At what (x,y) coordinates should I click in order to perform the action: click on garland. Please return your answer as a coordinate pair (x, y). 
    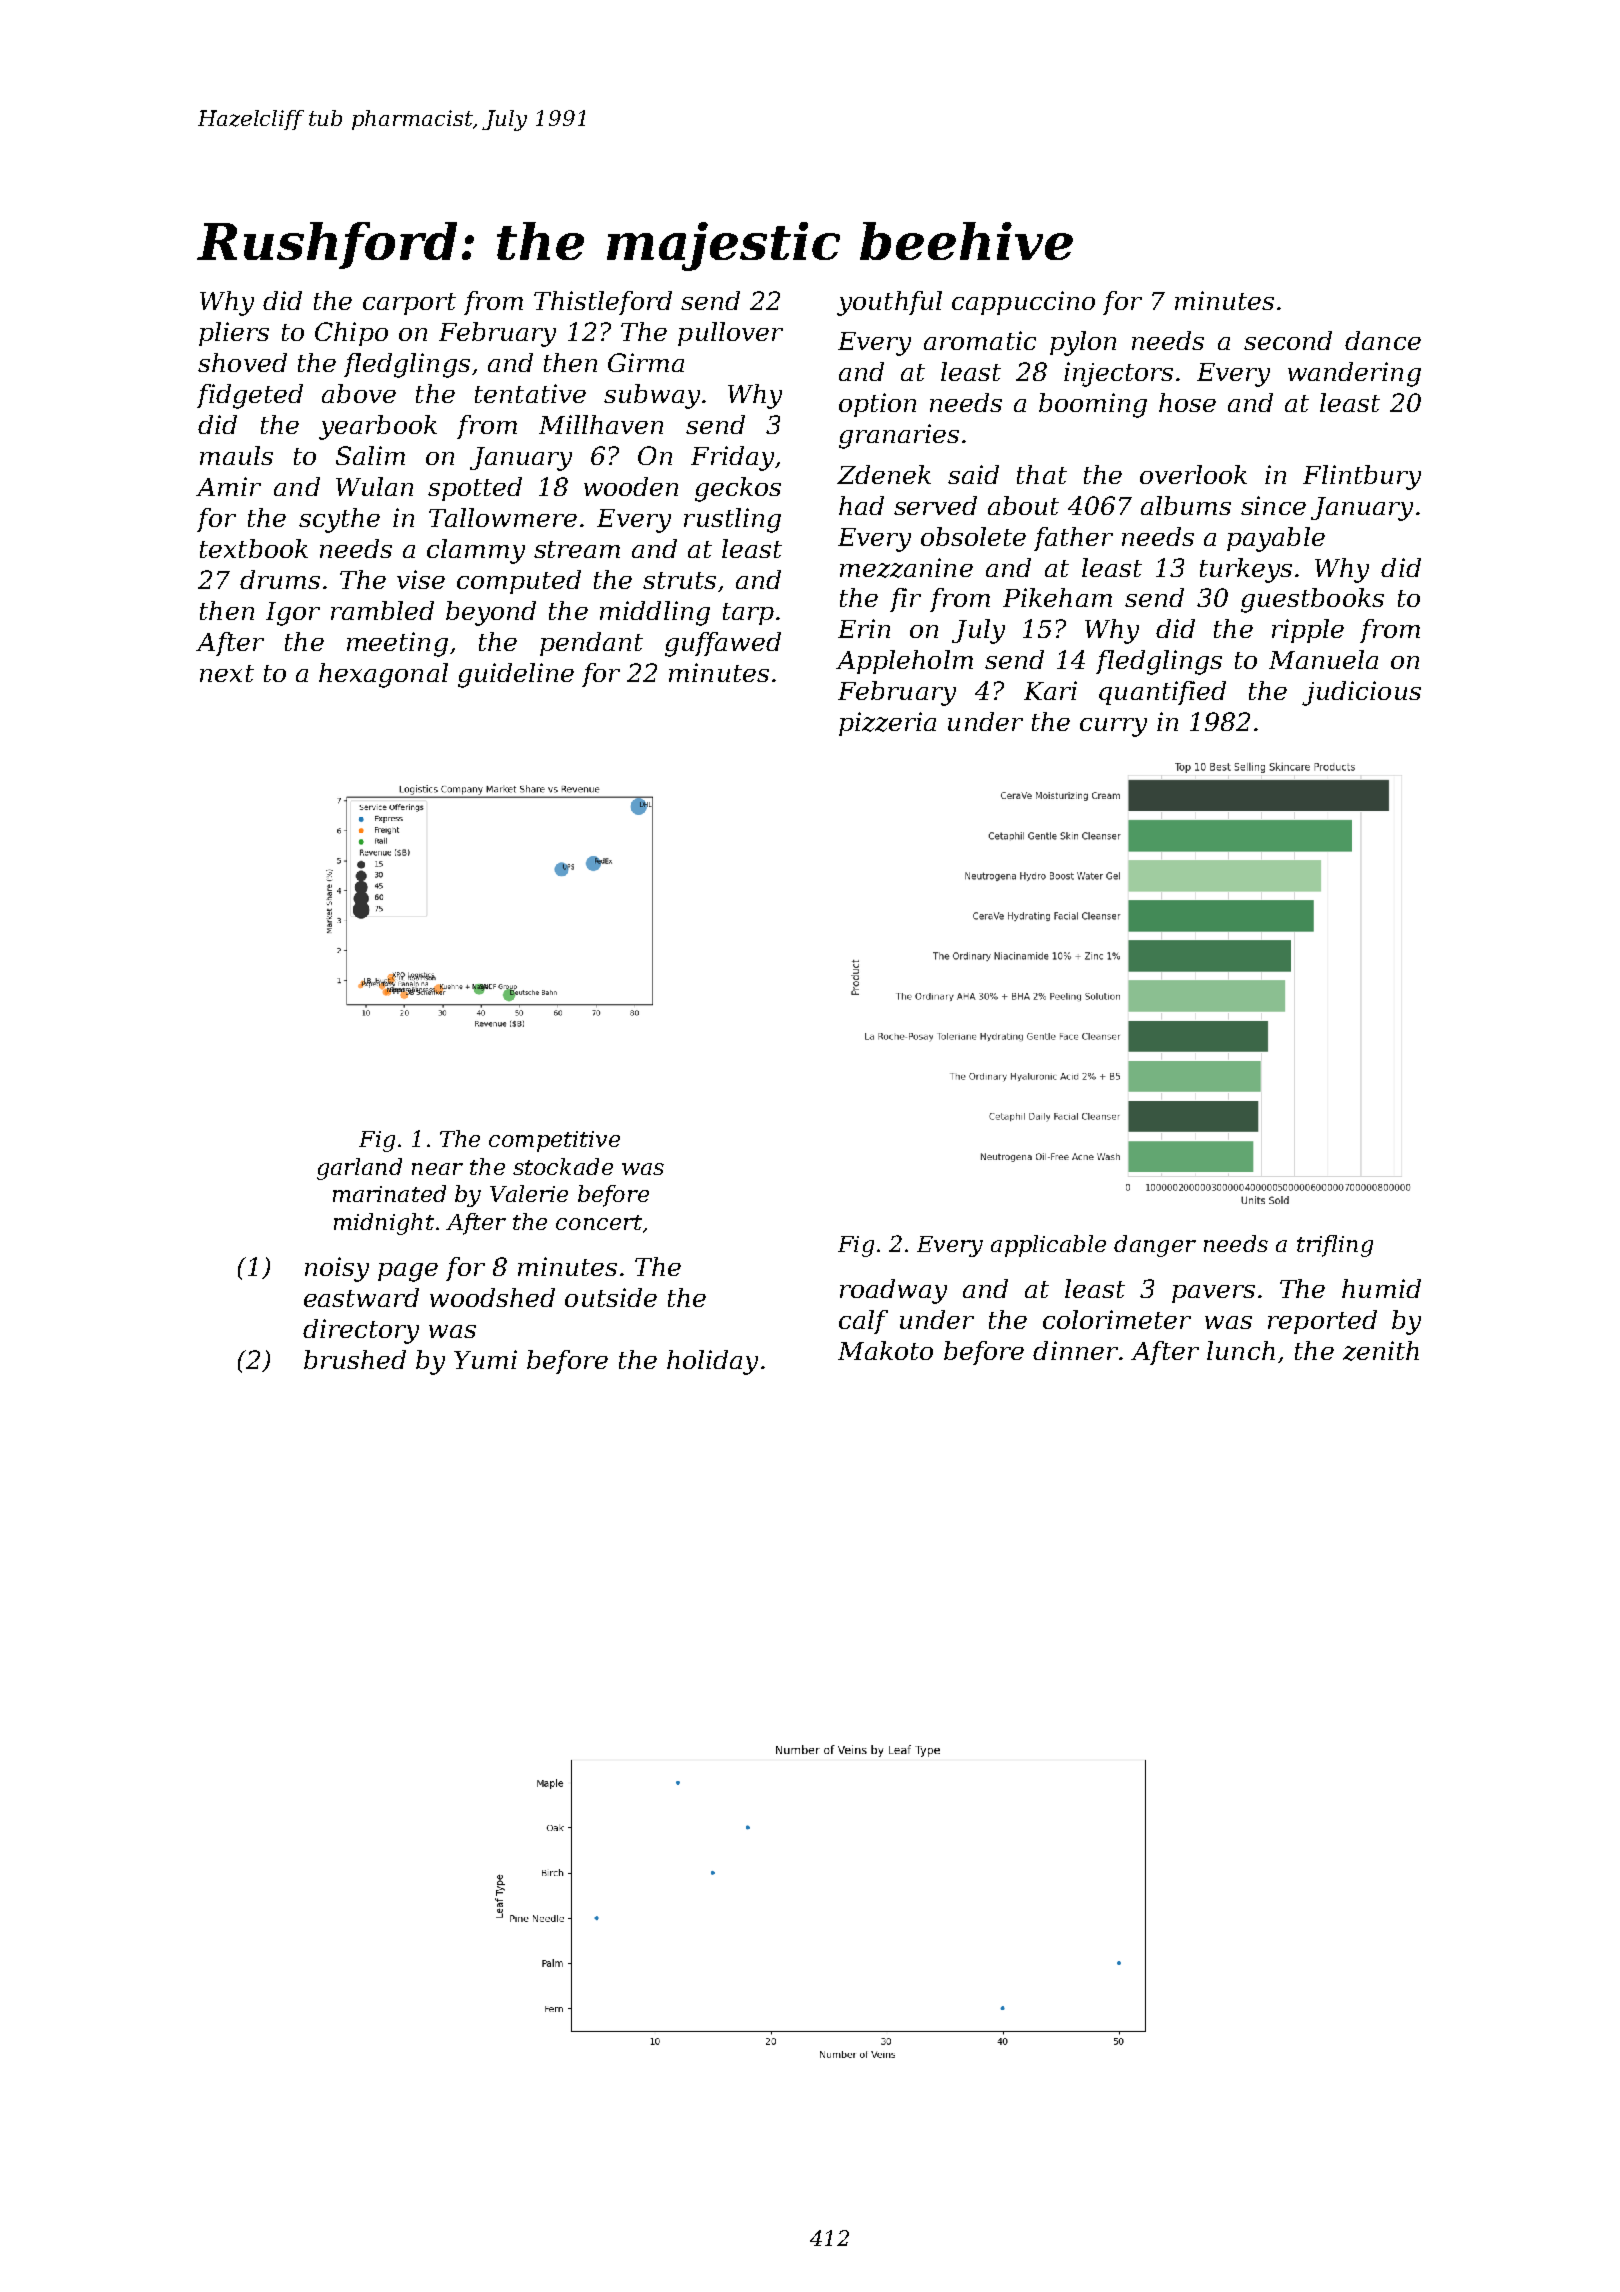
    Looking at the image, I should click on (359, 1169).
